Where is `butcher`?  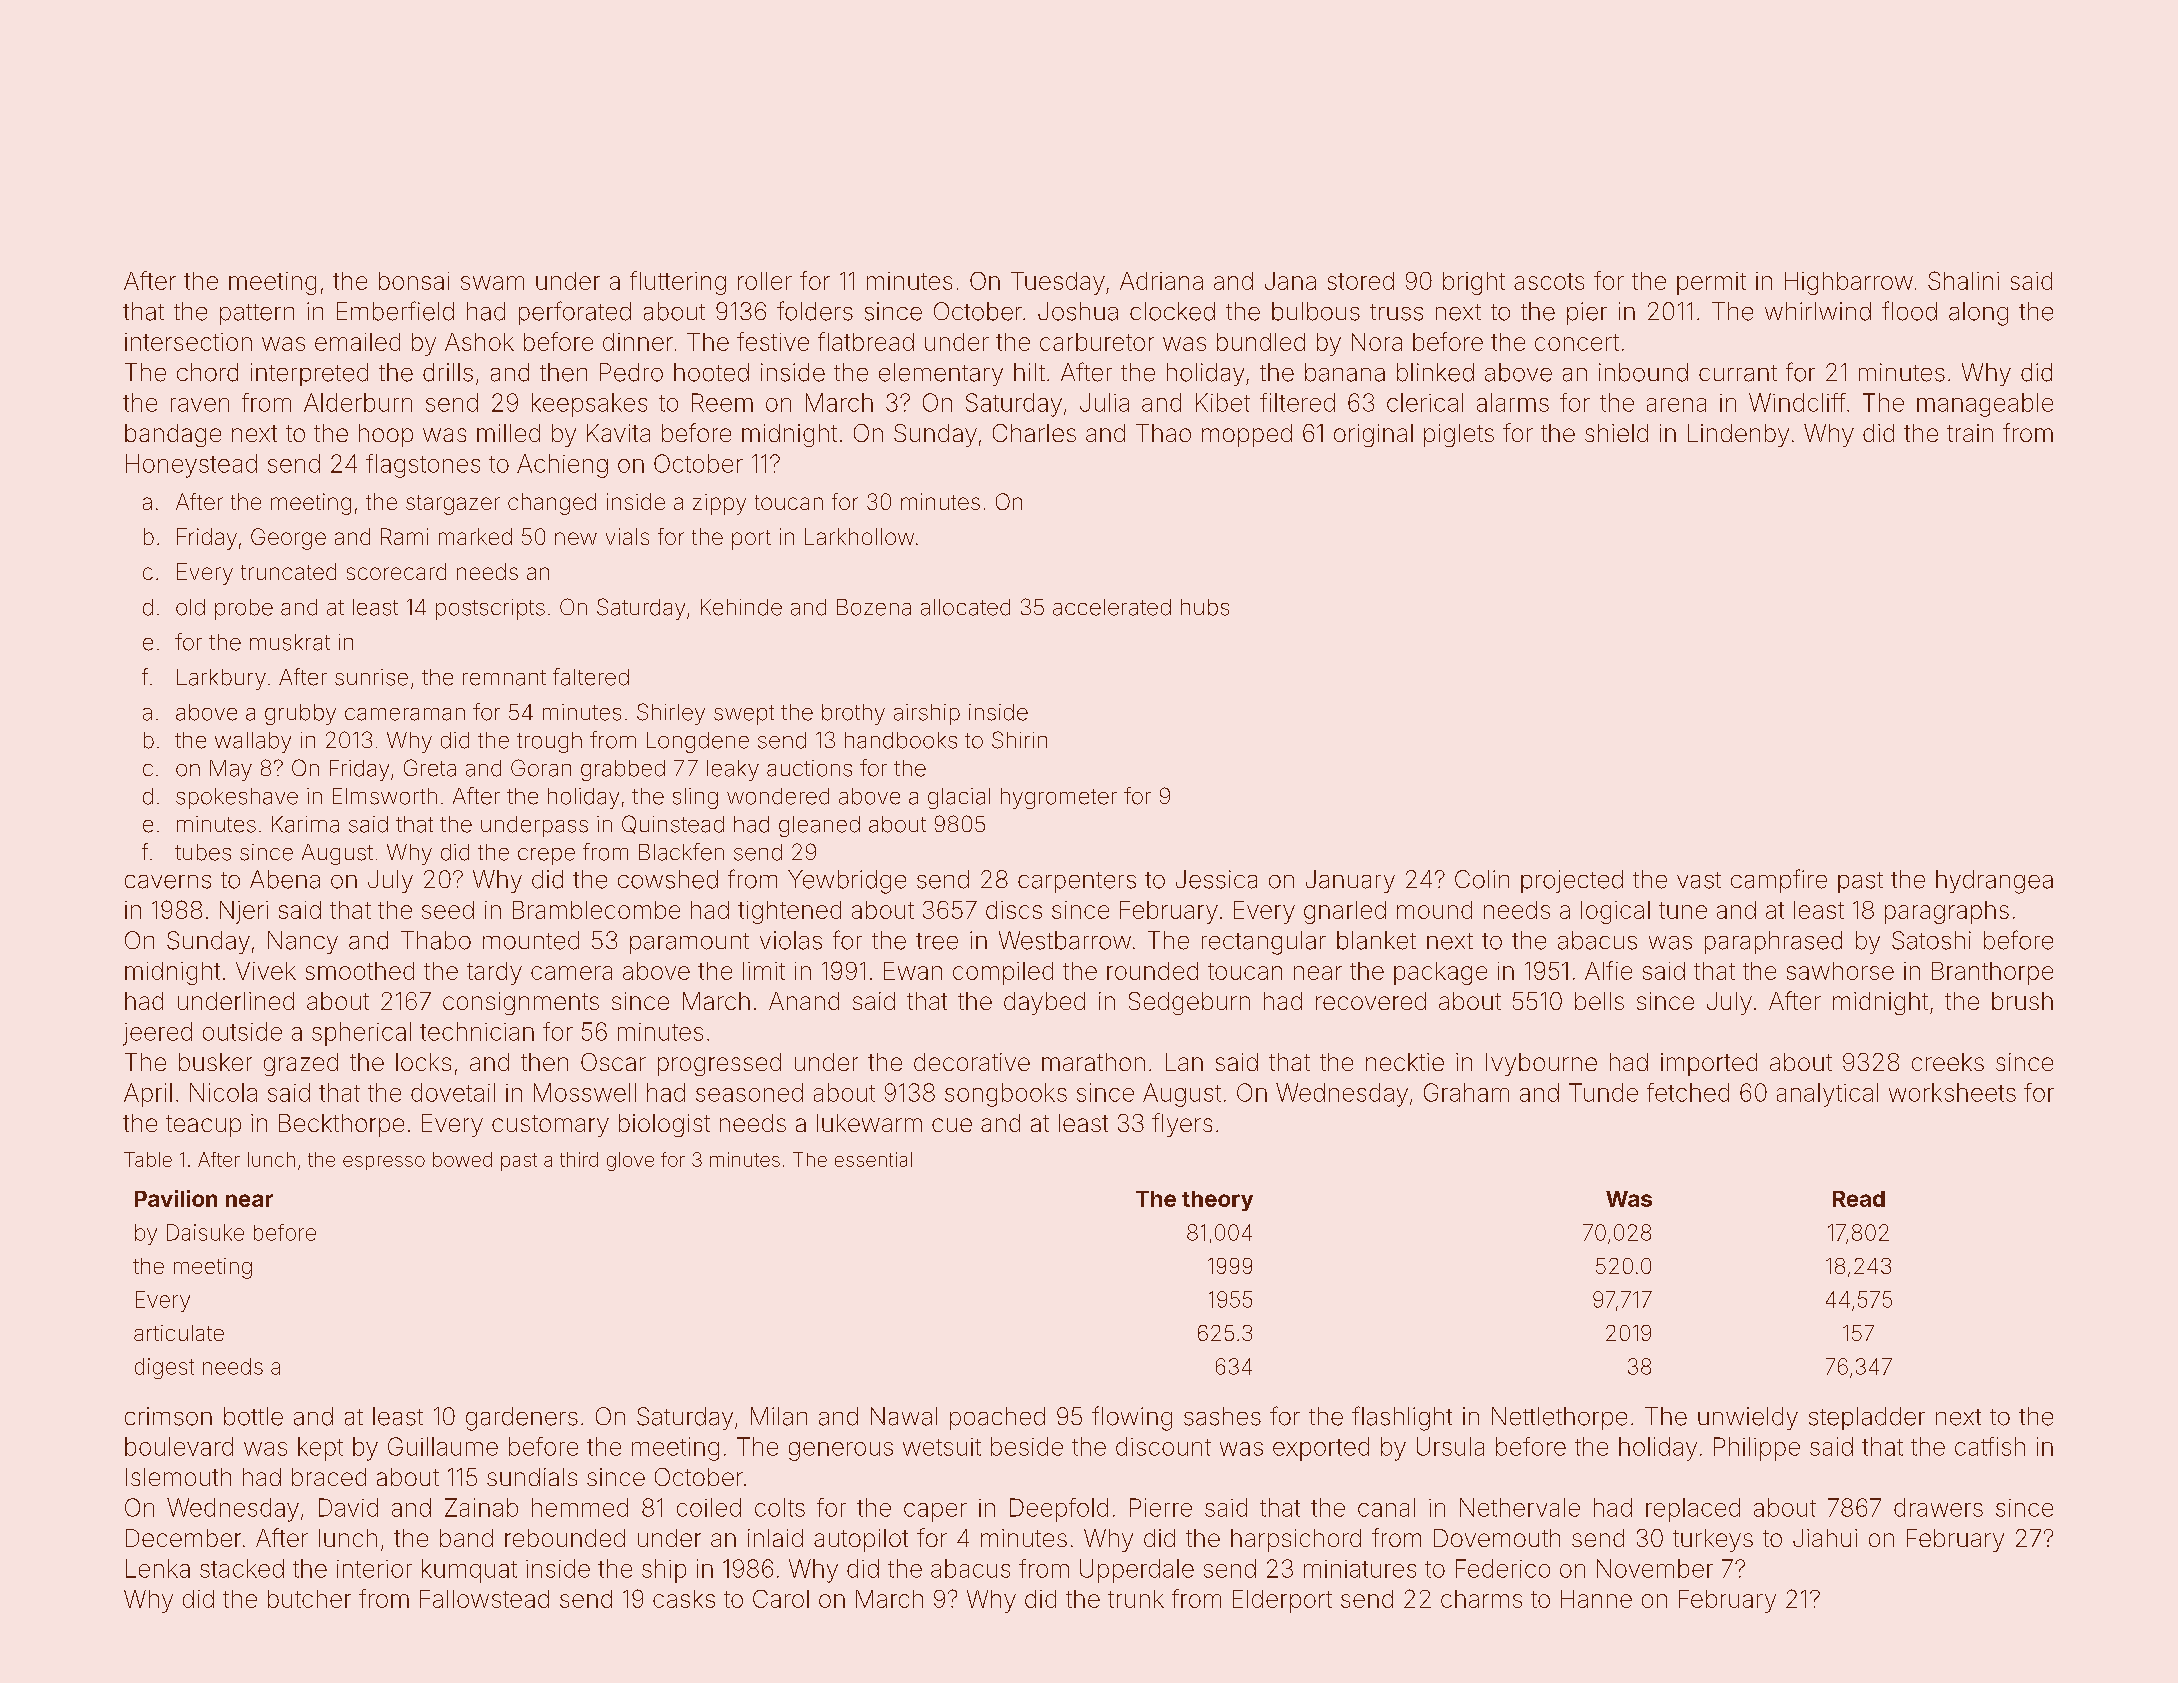 butcher is located at coordinates (309, 1599).
